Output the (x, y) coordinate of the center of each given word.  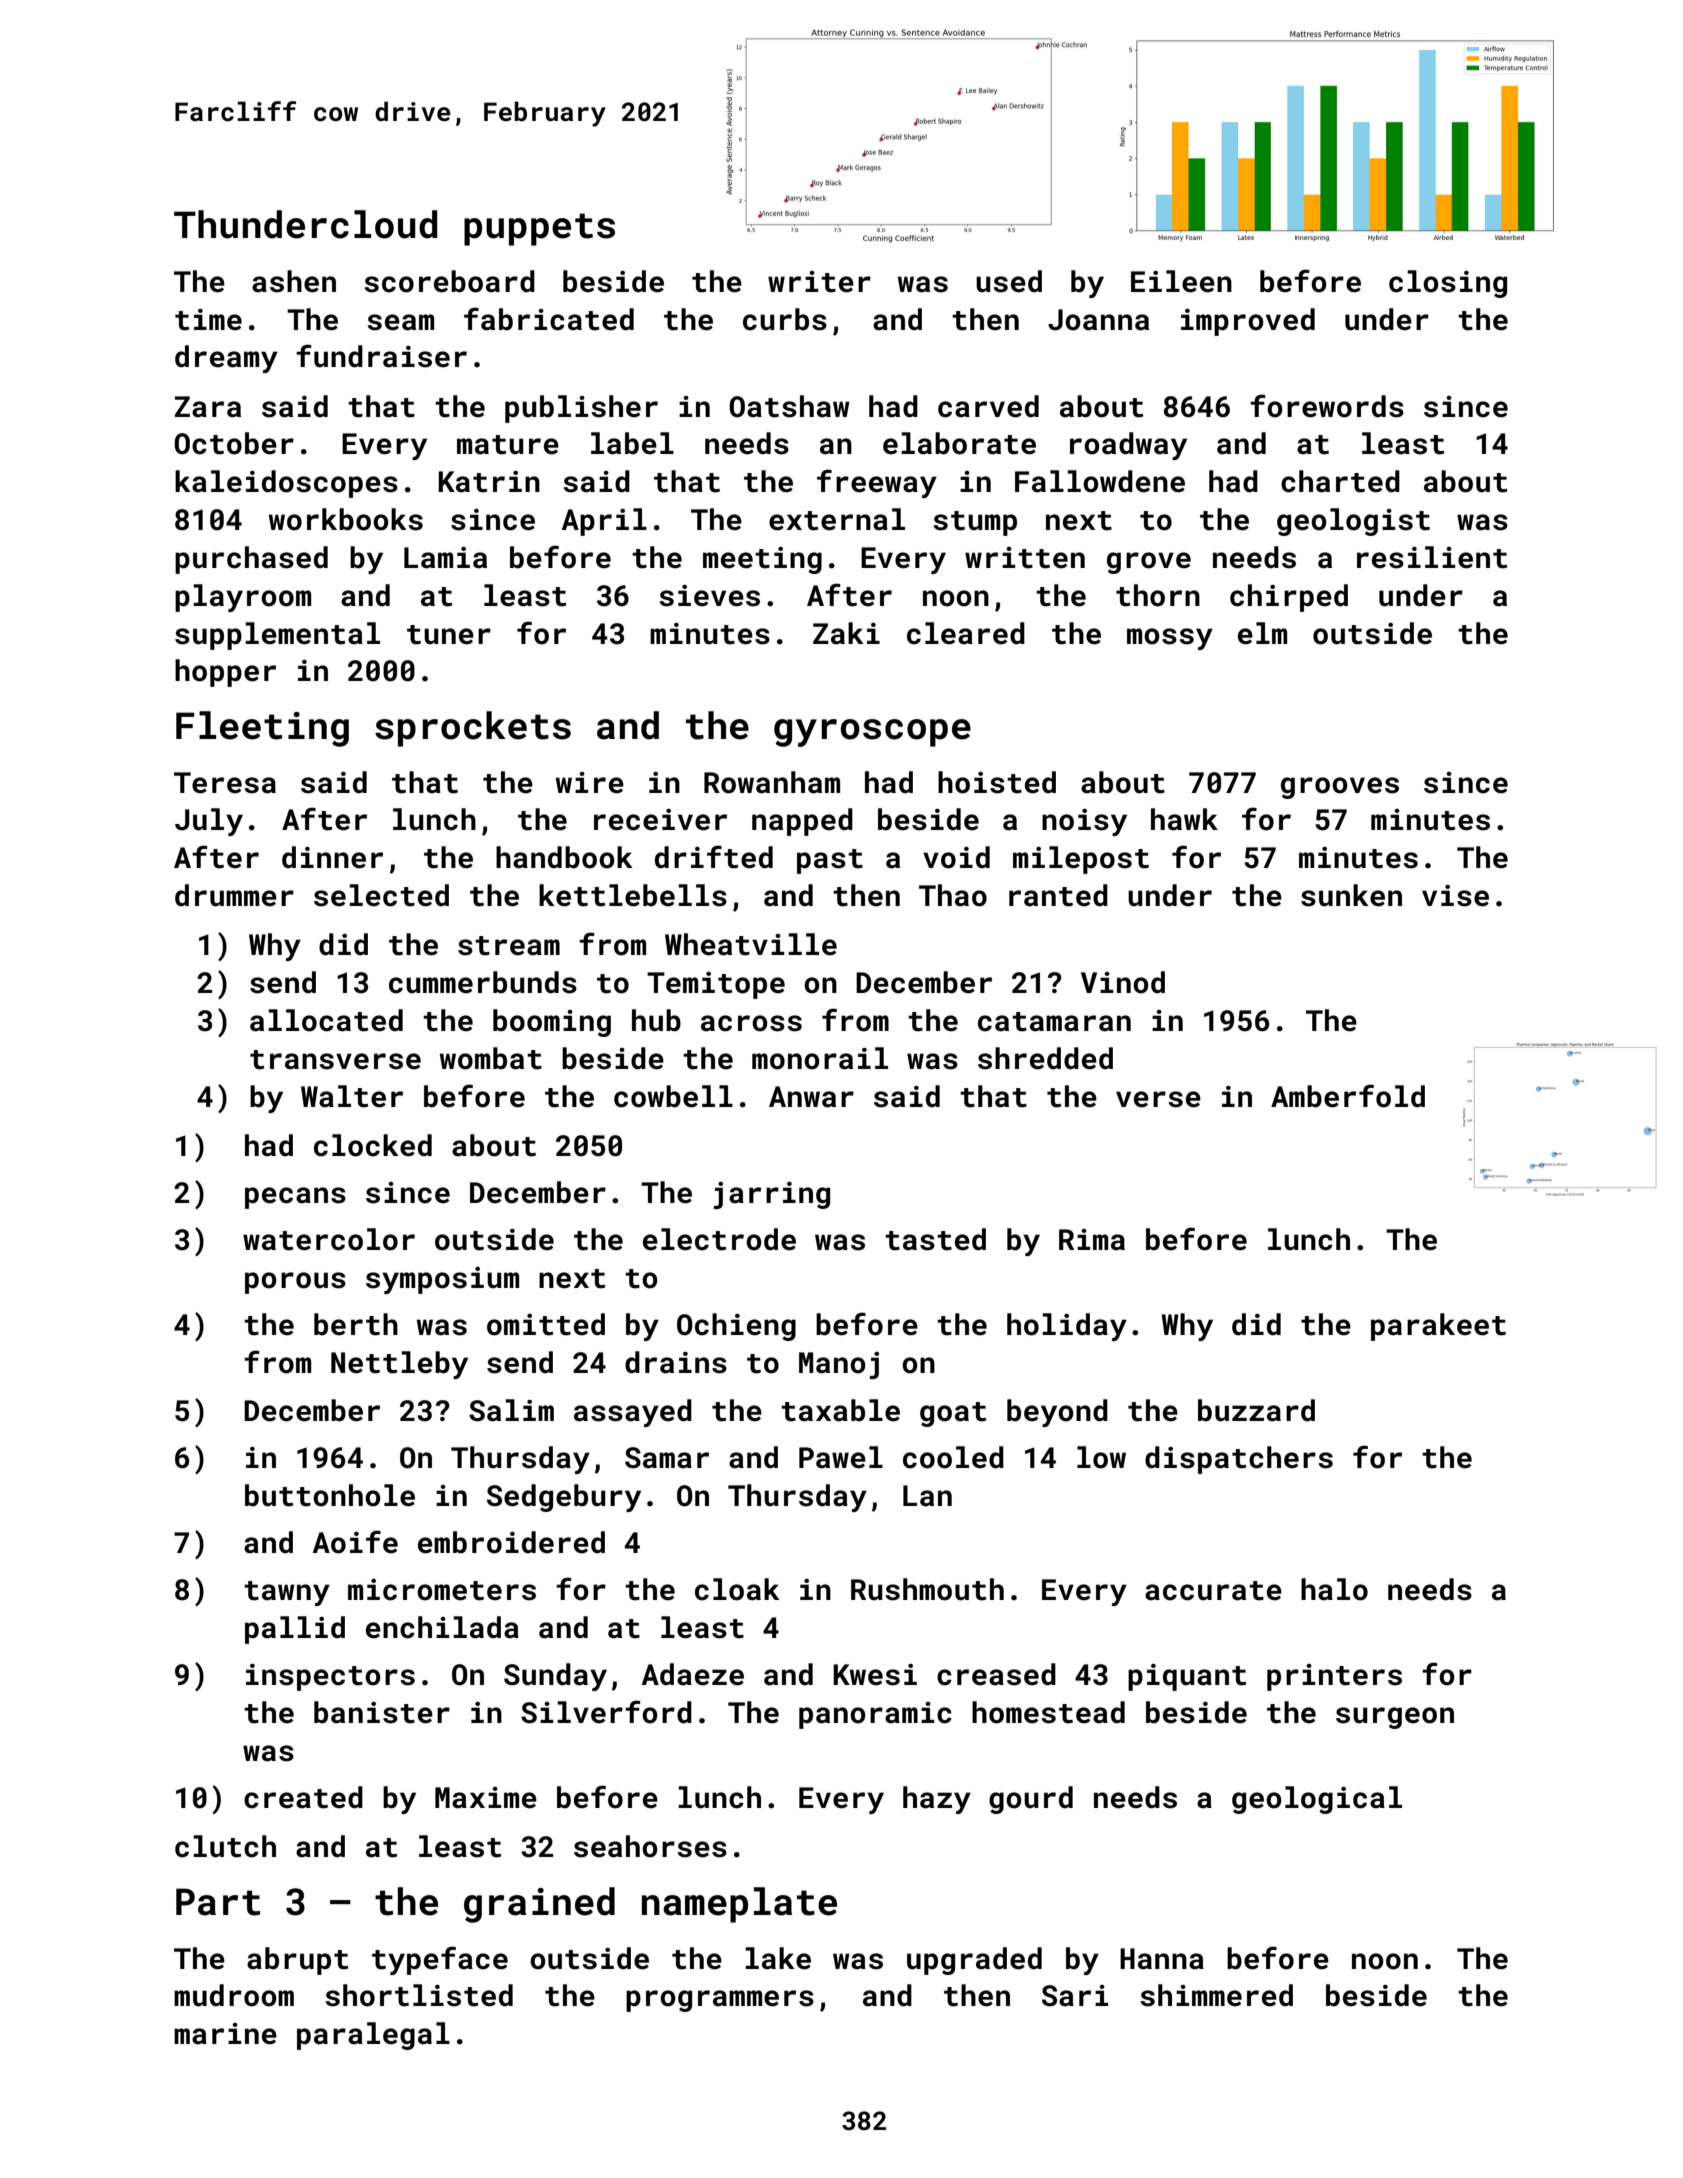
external (837, 519)
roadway (1128, 446)
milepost (1081, 860)
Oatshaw (789, 406)
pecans (295, 1198)
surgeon (1395, 1718)
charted (1340, 481)
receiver (660, 820)
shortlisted (419, 1995)
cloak (737, 1589)
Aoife (355, 1542)
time (208, 320)
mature (508, 445)
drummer (234, 895)
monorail (820, 1058)
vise (1455, 896)
